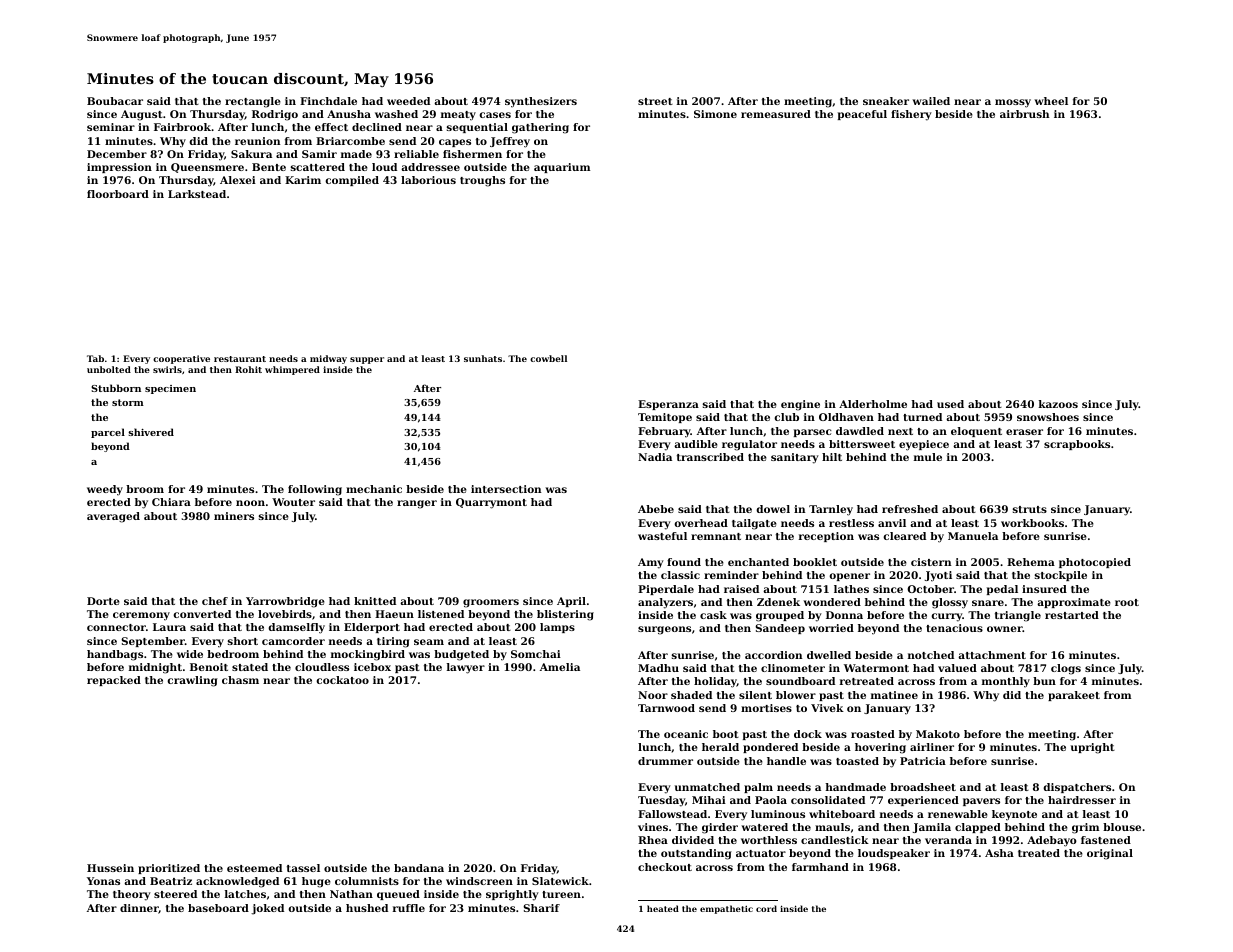 Image resolution: width=1233 pixels, height=952 pixels. Describe the element at coordinates (328, 101) in the screenshot. I see `Finchdale` at that location.
